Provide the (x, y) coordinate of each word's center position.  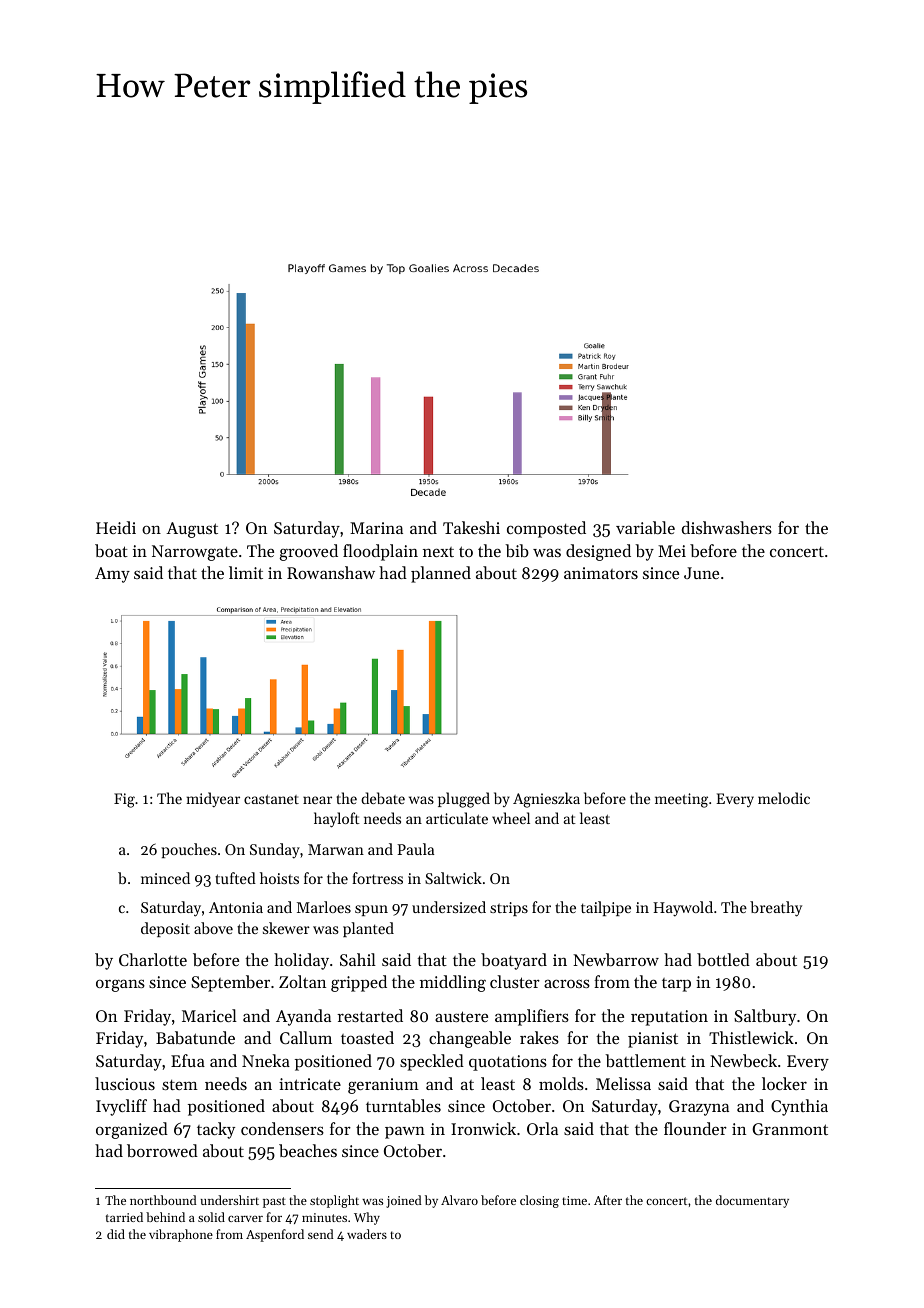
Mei (672, 551)
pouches (189, 850)
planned (441, 574)
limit (246, 572)
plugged (464, 800)
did (116, 1234)
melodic (784, 798)
